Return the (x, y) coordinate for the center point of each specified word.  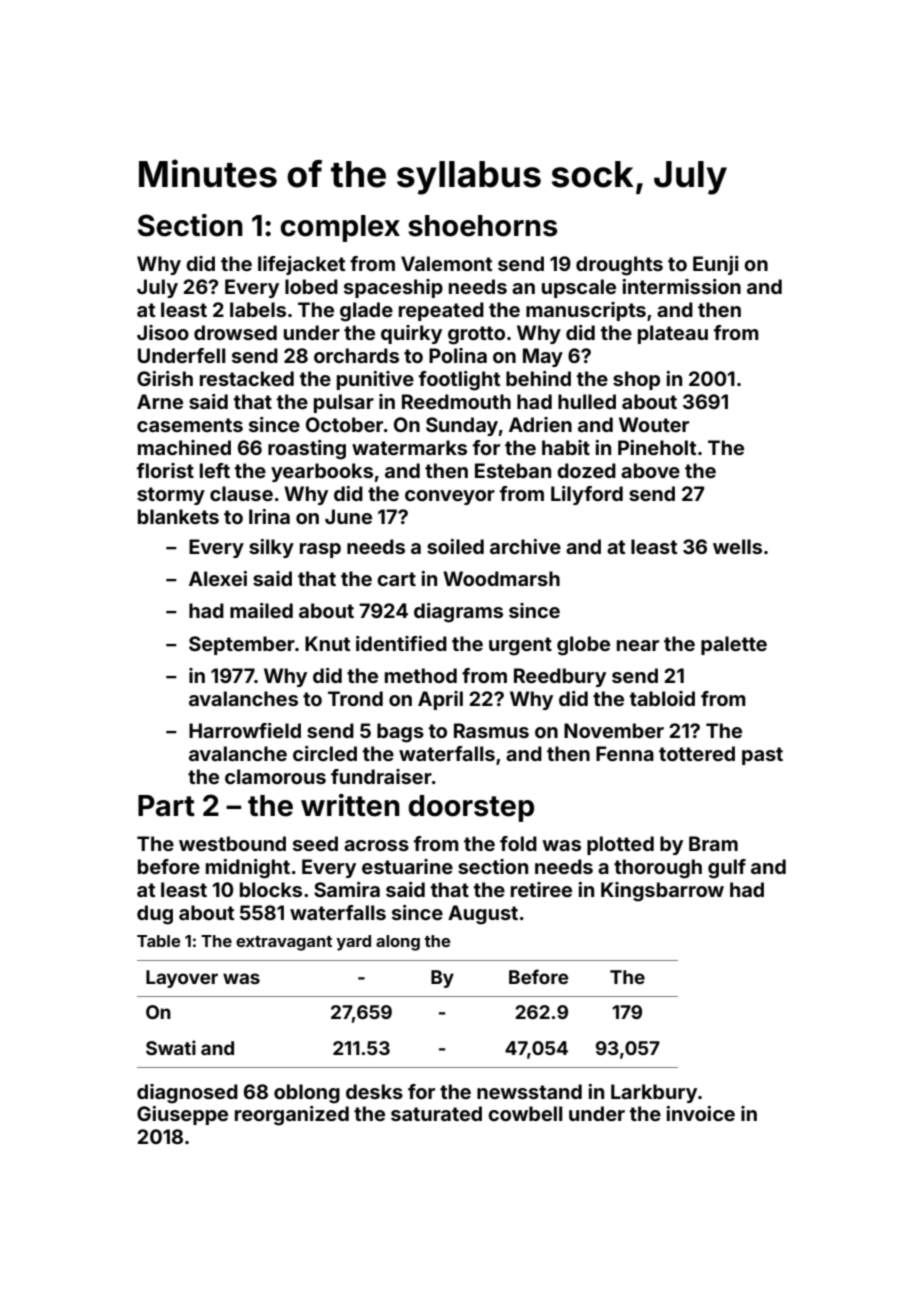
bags (400, 733)
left (215, 470)
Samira (347, 889)
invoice (700, 1113)
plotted (620, 845)
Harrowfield (245, 730)
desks (374, 1091)
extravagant (284, 943)
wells (737, 546)
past (762, 756)
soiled (455, 546)
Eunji (716, 265)
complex (340, 228)
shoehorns (482, 226)
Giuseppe (182, 1115)
